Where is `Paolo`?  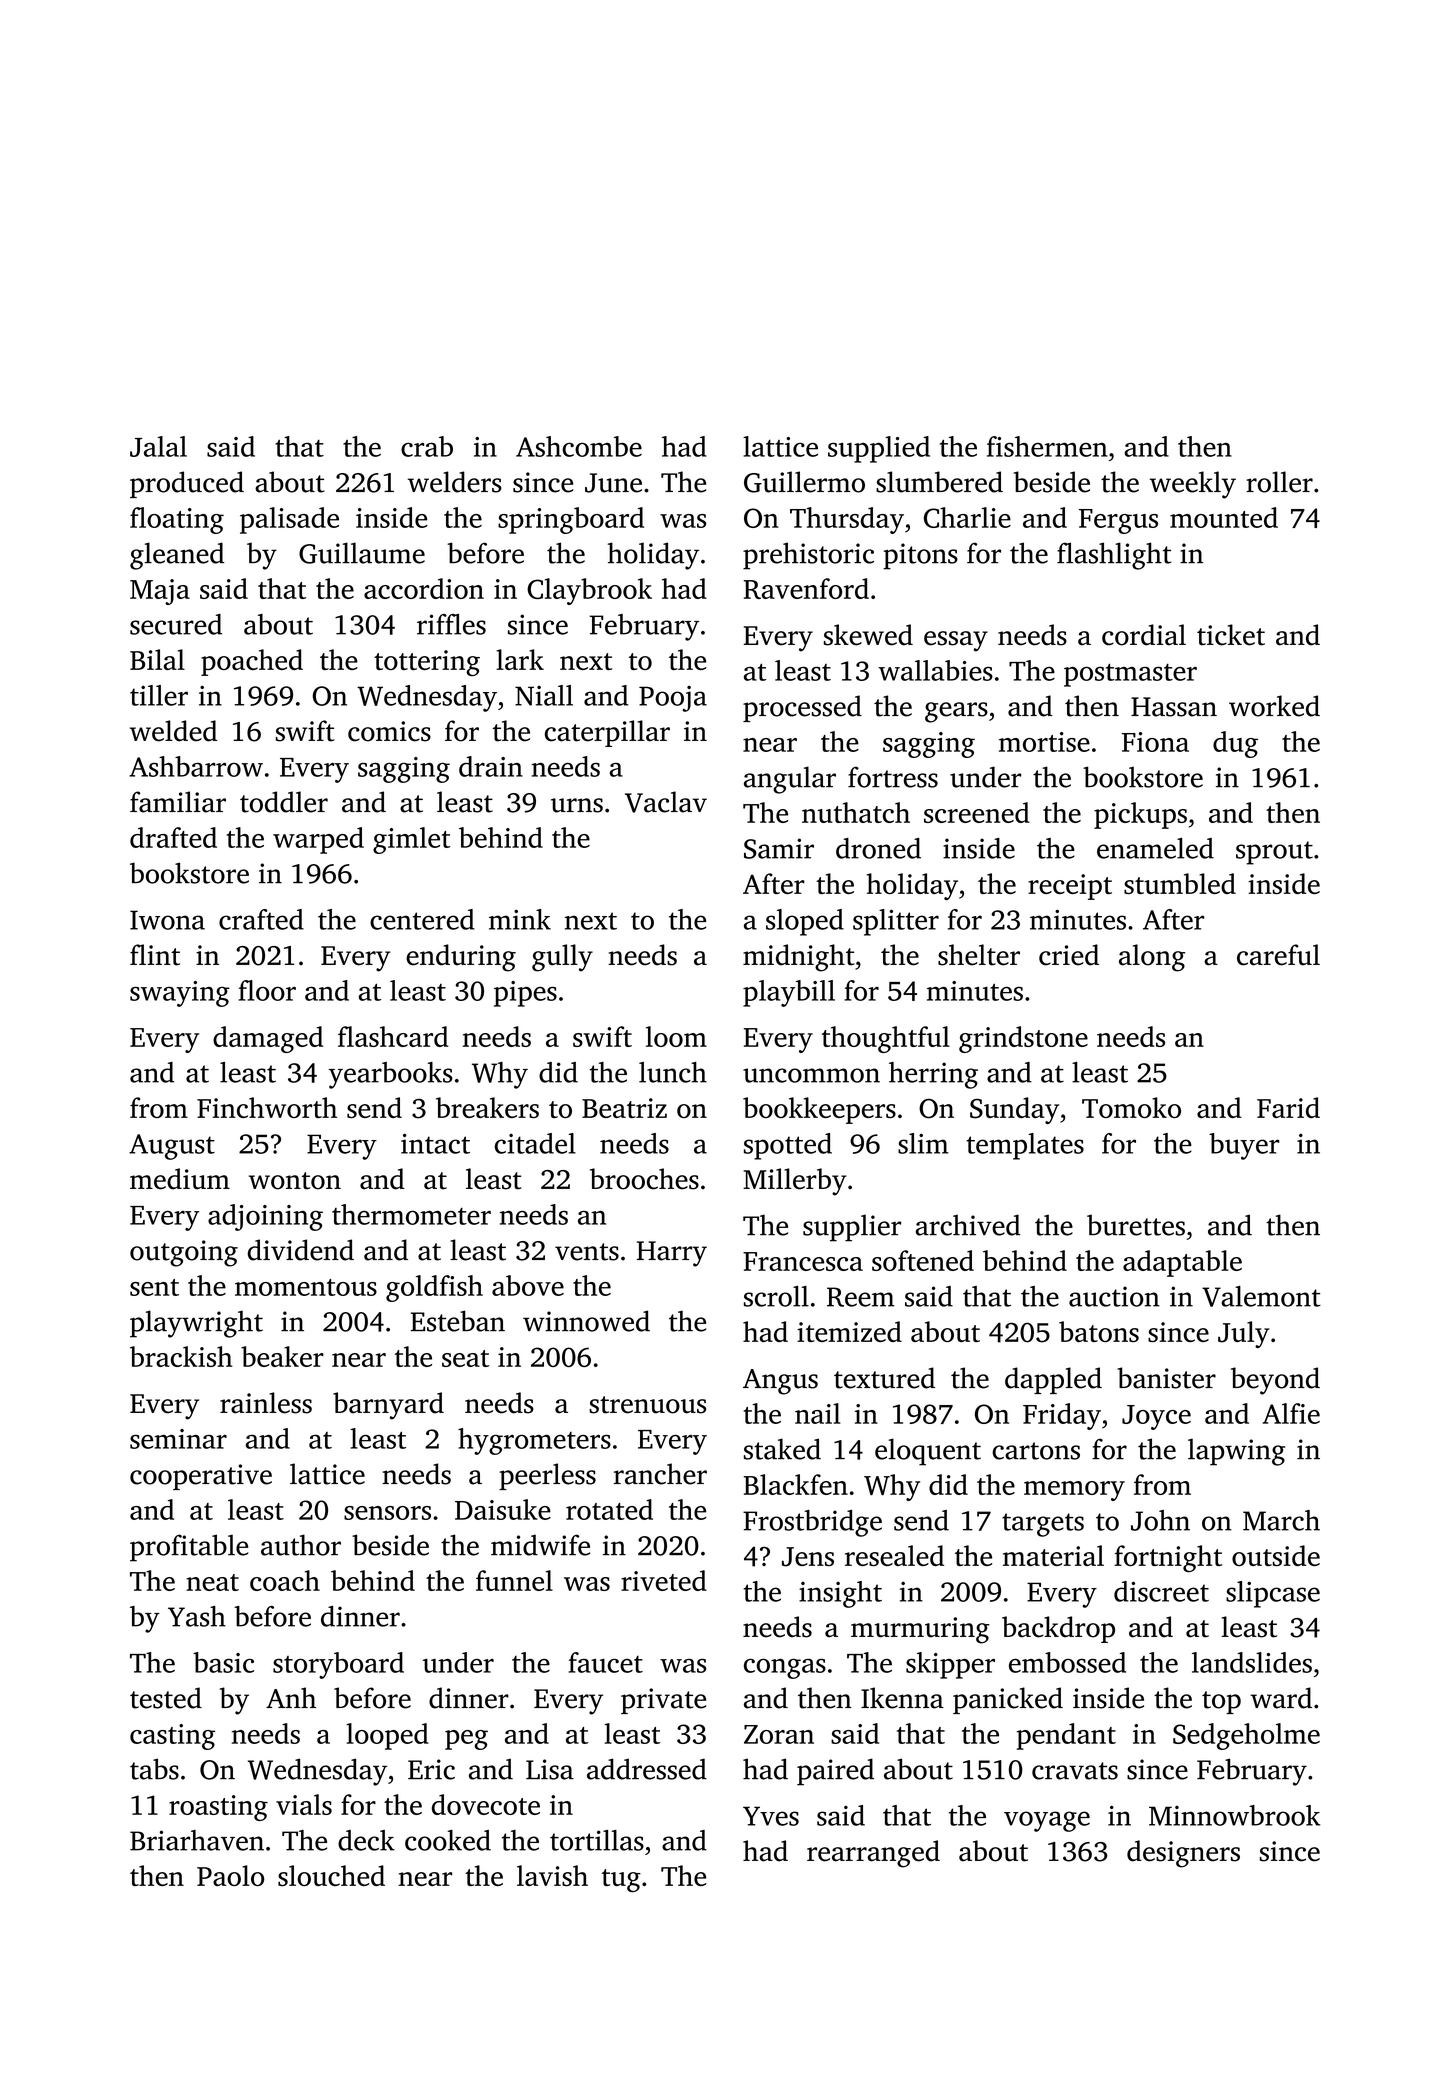
Paolo is located at coordinates (230, 1875).
